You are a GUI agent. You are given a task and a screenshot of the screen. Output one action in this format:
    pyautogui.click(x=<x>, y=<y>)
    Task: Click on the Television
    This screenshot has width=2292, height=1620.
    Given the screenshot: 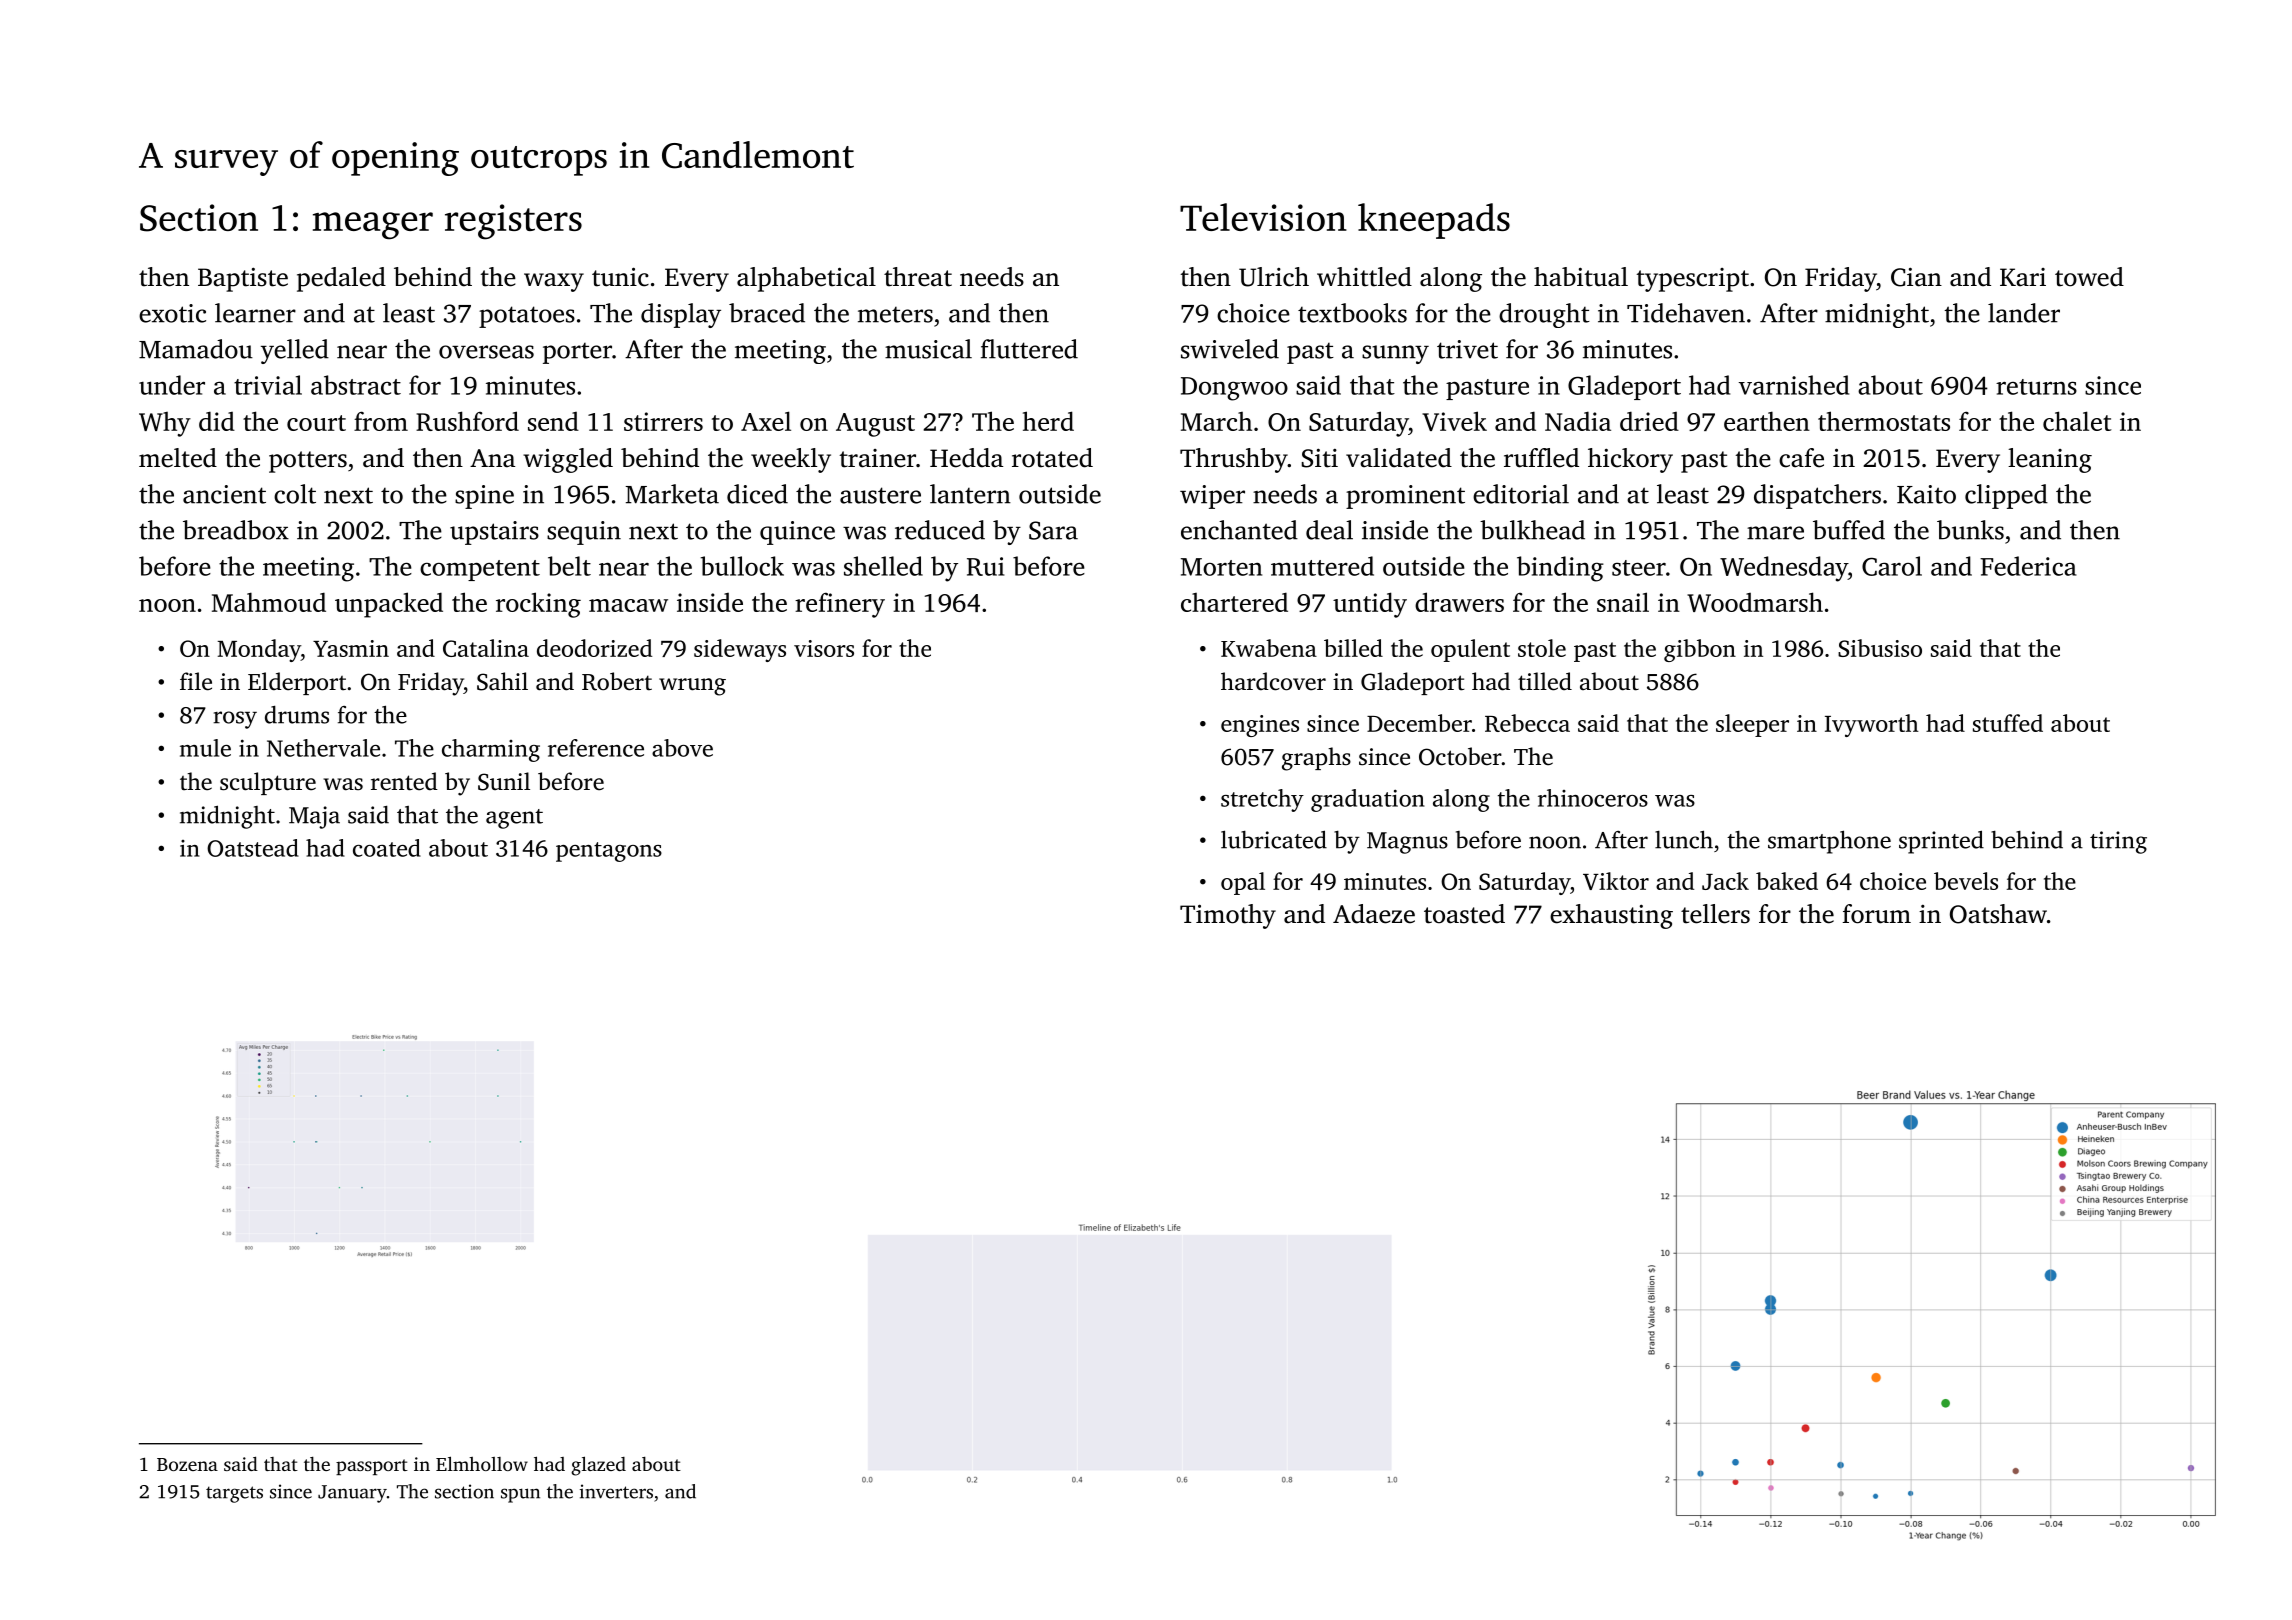 What is the action you would take?
    pyautogui.click(x=1263, y=217)
